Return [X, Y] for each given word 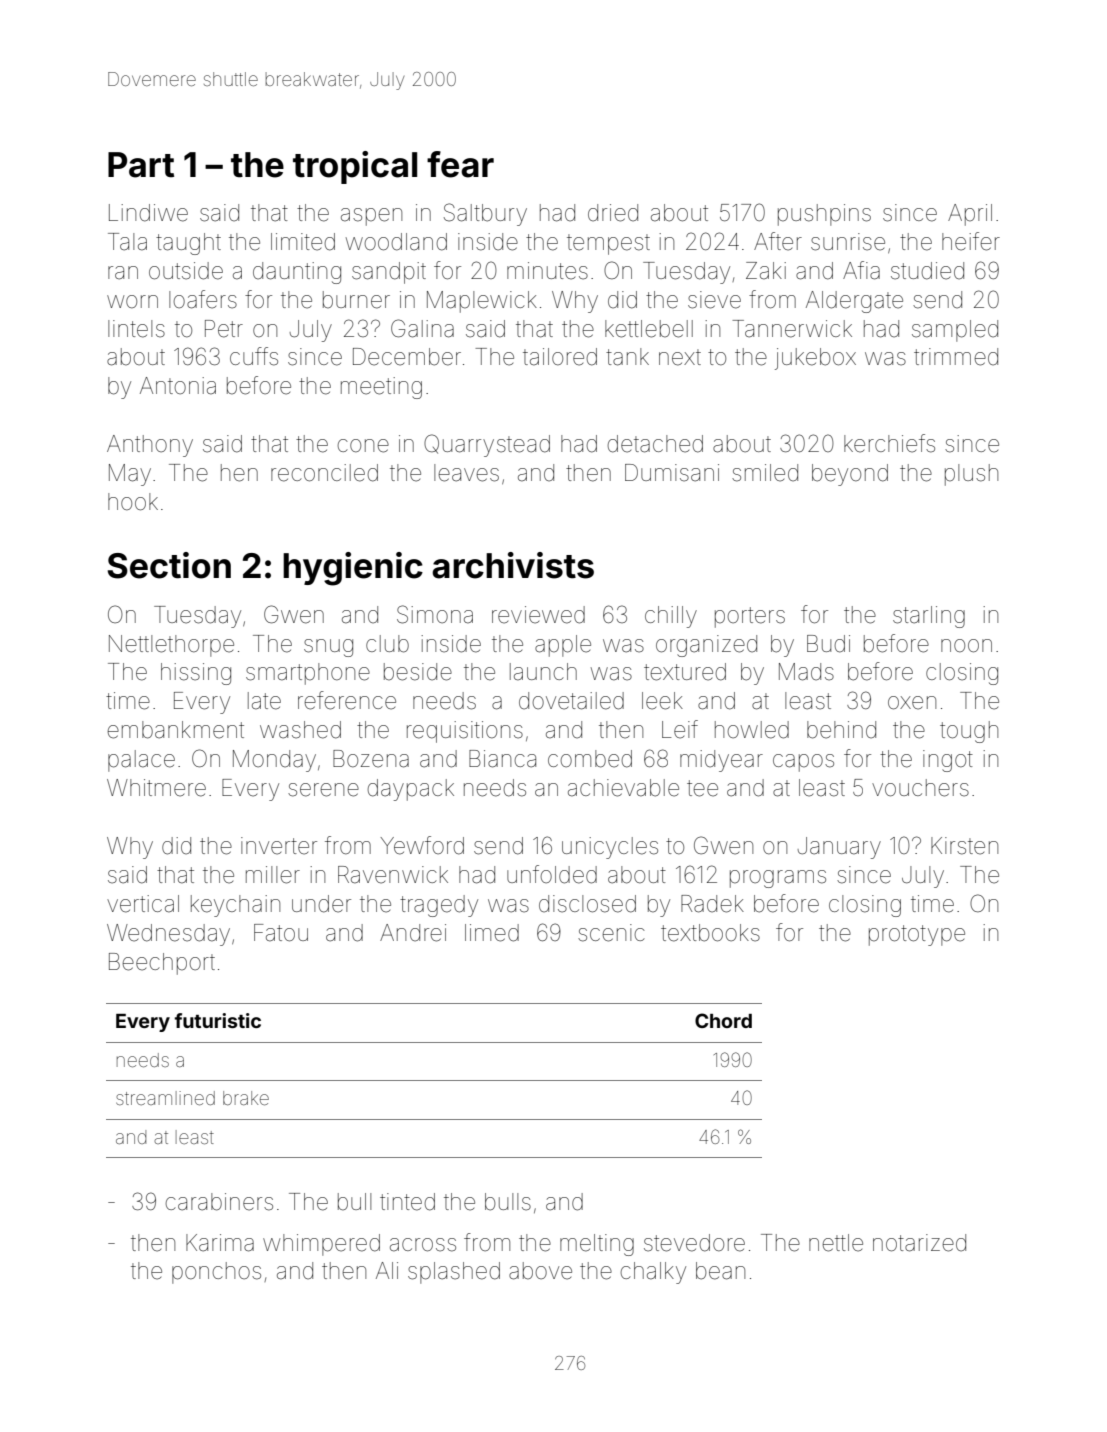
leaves [466, 473]
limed [492, 933]
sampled [955, 331]
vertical [143, 904]
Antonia [178, 386]
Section [169, 565]
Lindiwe [148, 213]
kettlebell [649, 329]
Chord [723, 1020]
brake [246, 1098]
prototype [917, 935]
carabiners [219, 1202]
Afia [861, 270]
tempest [608, 244]
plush [971, 475]
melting [597, 1245]
